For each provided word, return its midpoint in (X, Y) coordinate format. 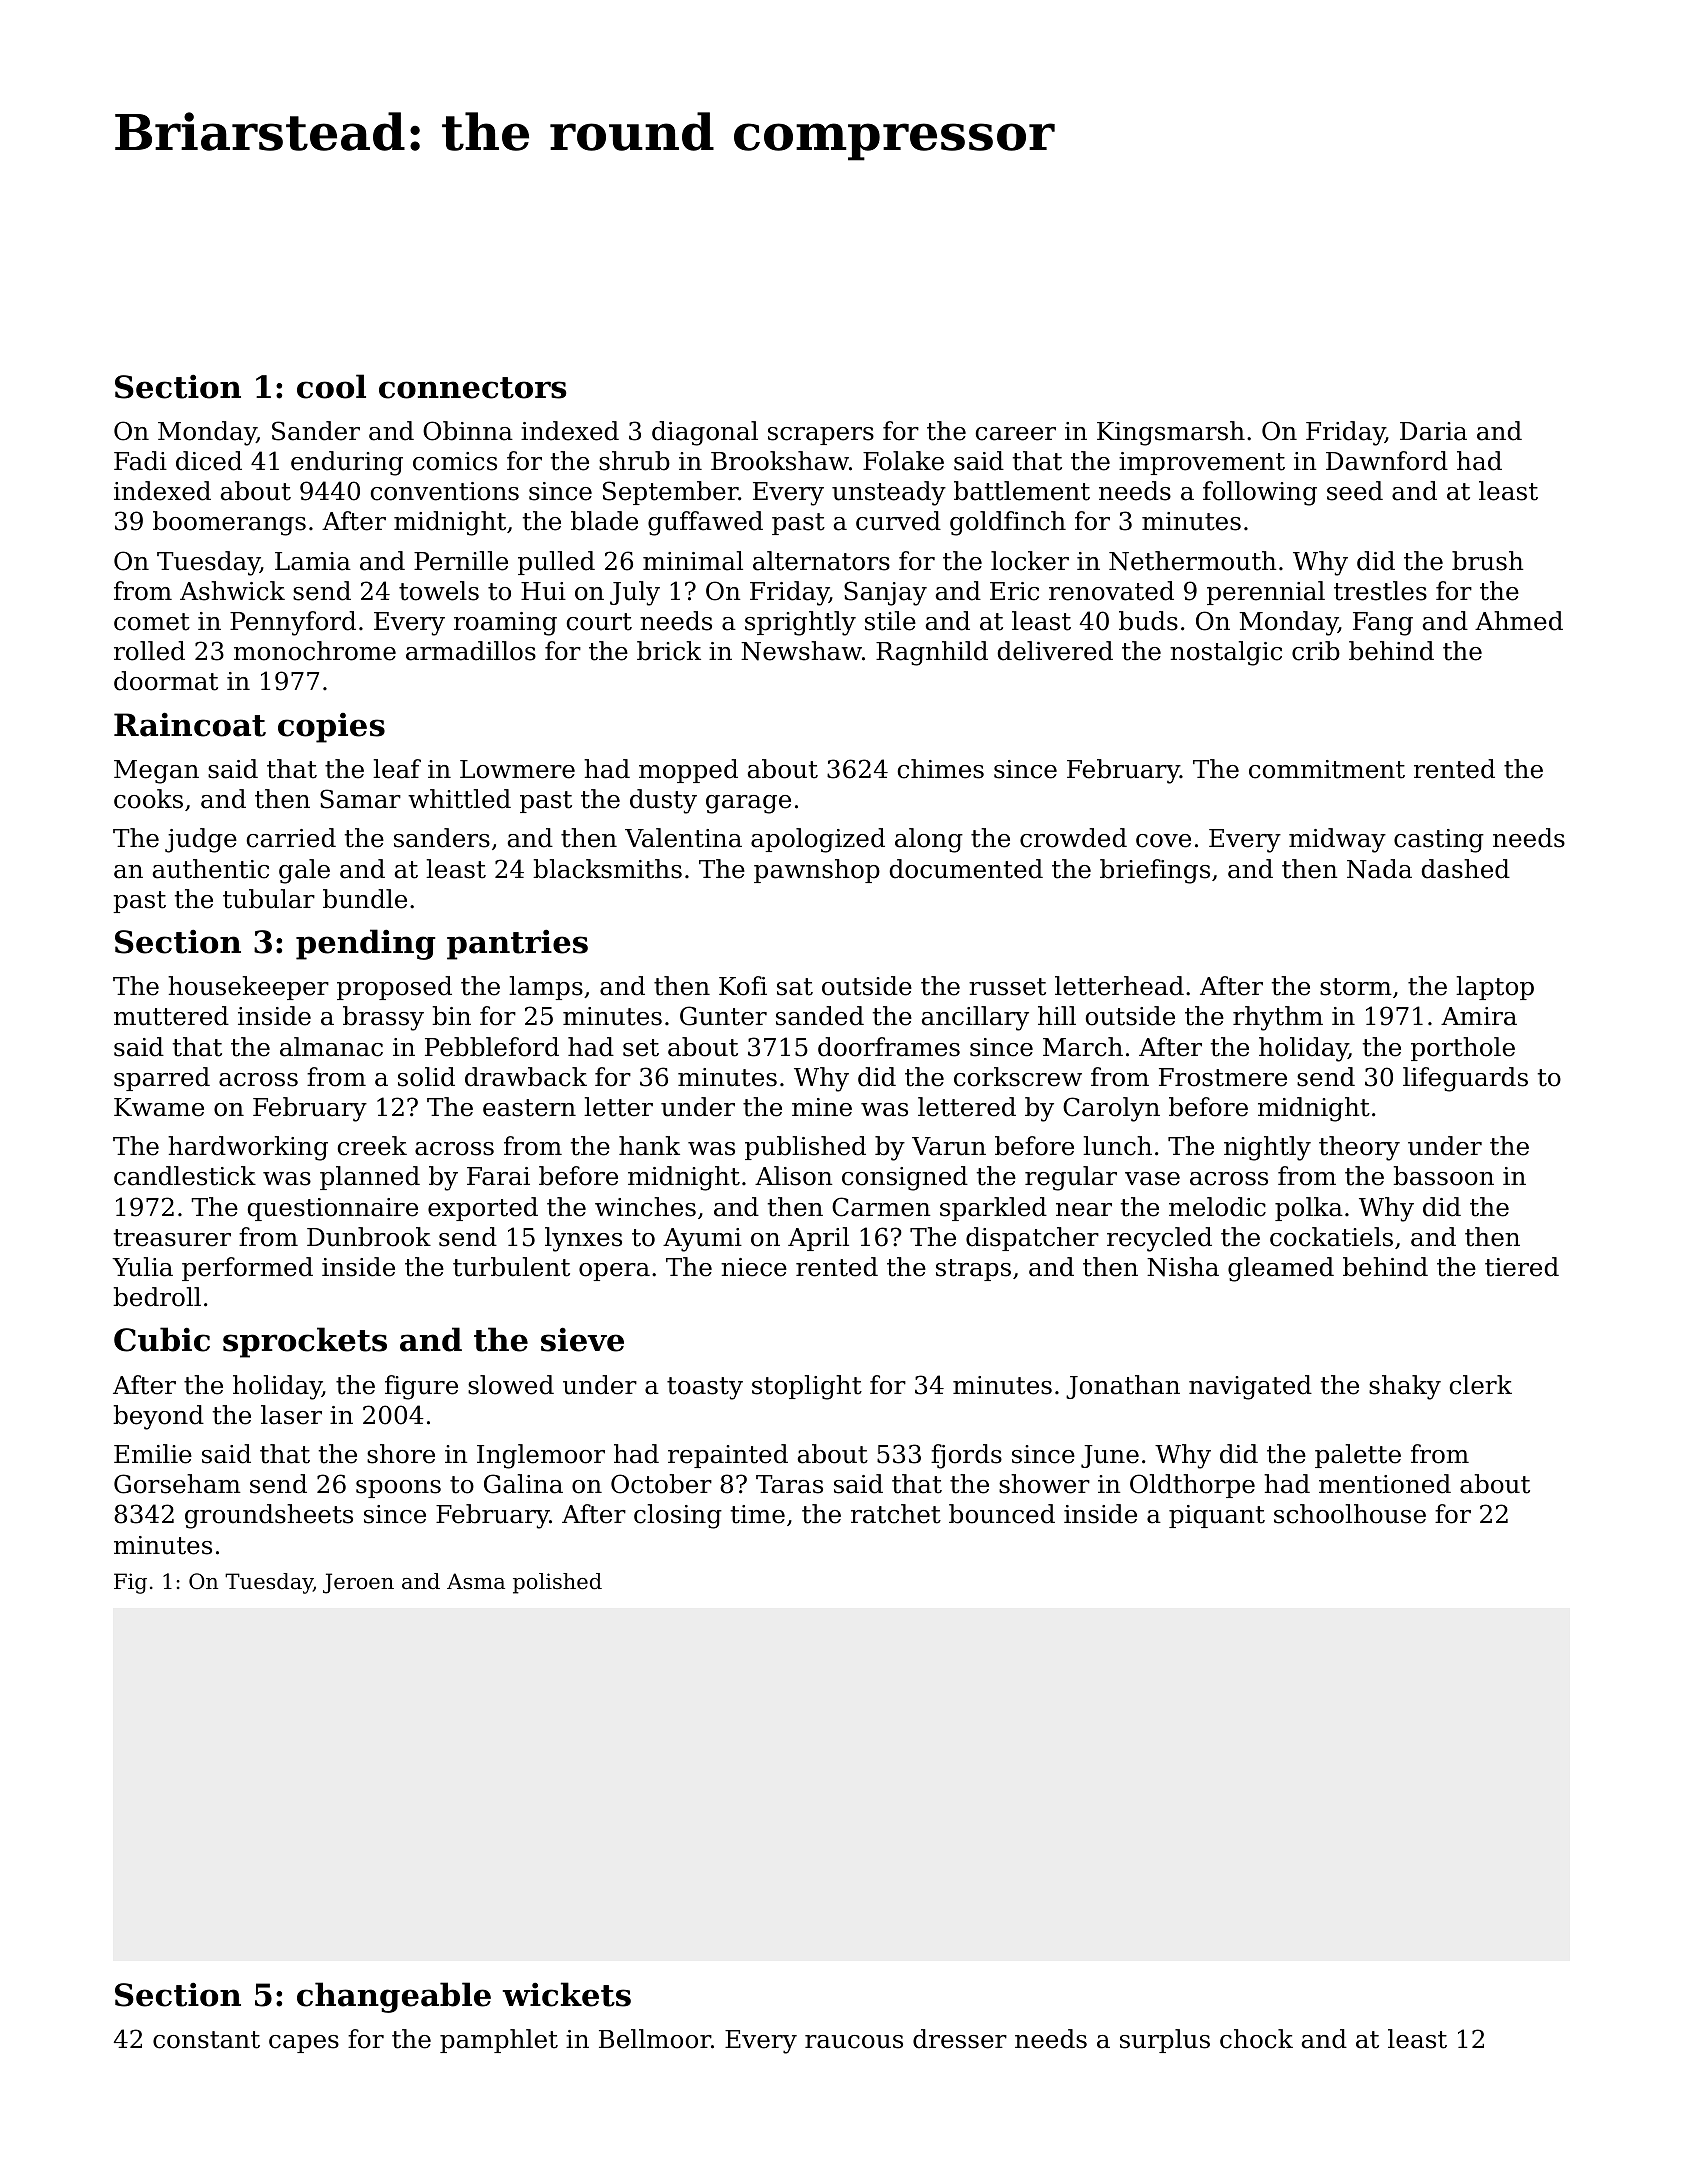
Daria (1433, 431)
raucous (854, 2042)
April (818, 1239)
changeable (394, 1997)
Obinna (468, 431)
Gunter (723, 1016)
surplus (1165, 2041)
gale (304, 871)
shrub (634, 461)
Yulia (142, 1267)
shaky (1405, 1387)
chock (1256, 2039)
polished (557, 1583)
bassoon (1443, 1176)
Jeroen (358, 1583)
